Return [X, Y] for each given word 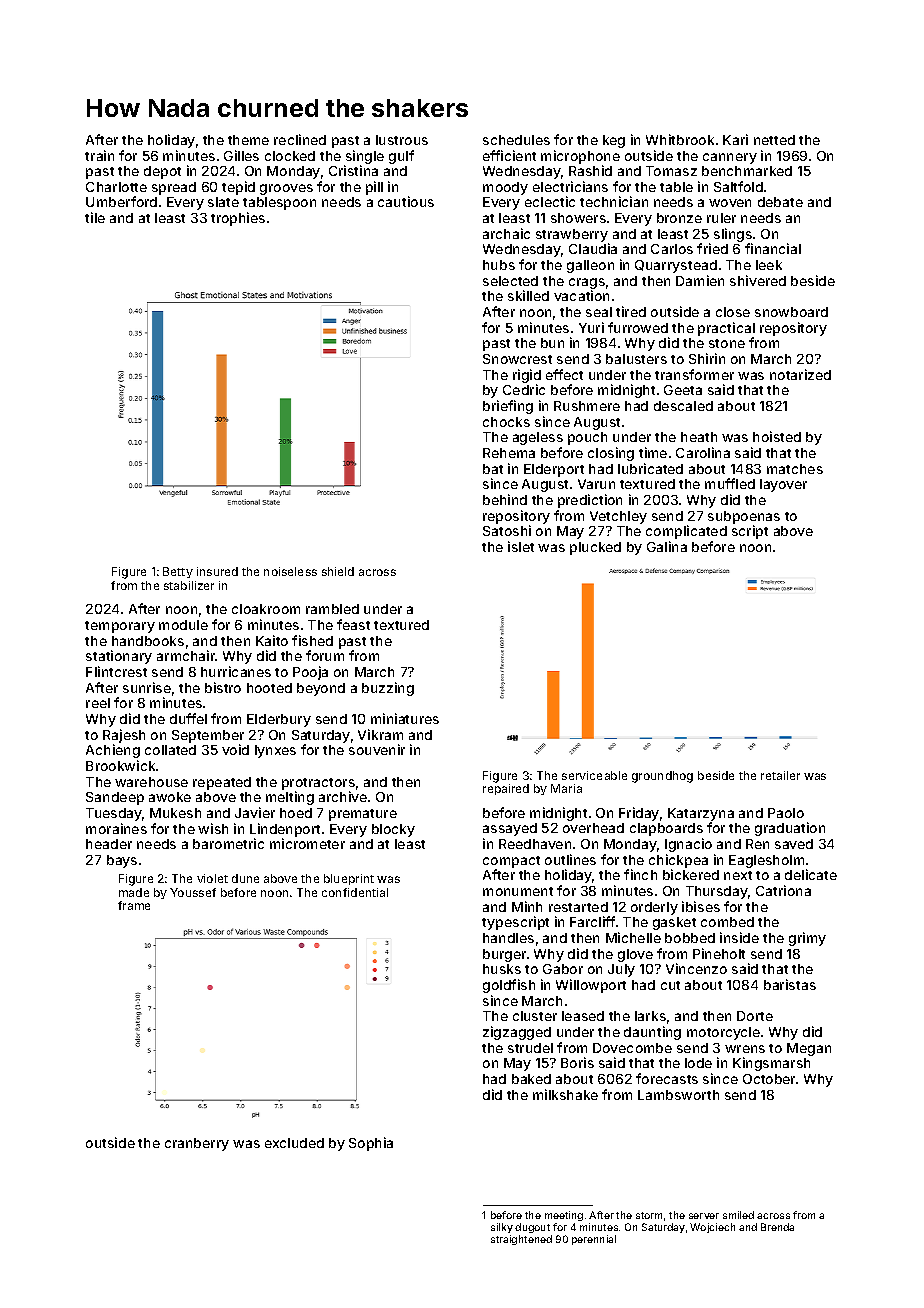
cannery [730, 158]
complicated [686, 532]
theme [248, 140]
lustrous [402, 140]
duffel [188, 718]
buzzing [388, 689]
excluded [294, 1143]
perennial [594, 1240]
